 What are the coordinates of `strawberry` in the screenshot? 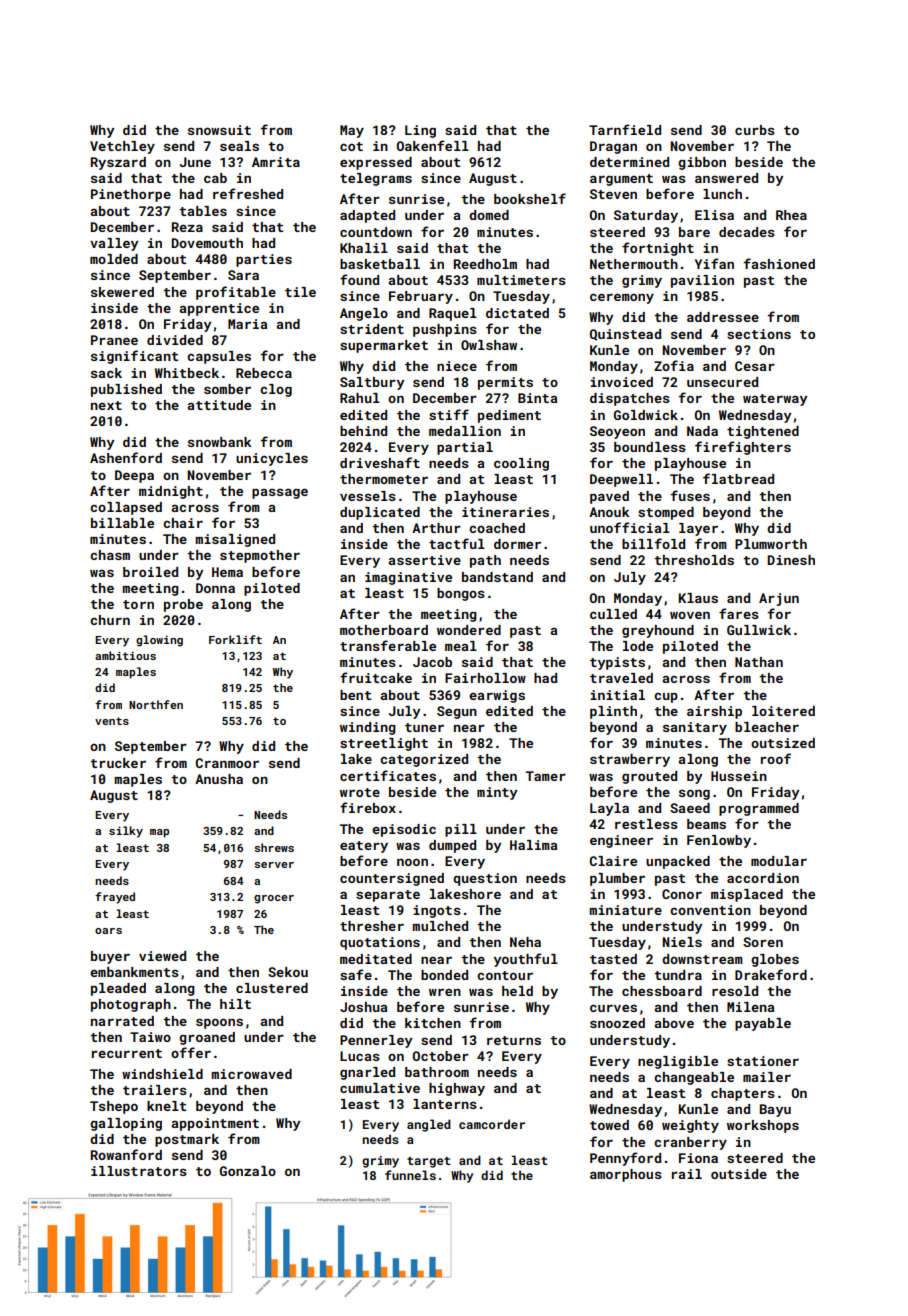 It's located at (630, 760).
